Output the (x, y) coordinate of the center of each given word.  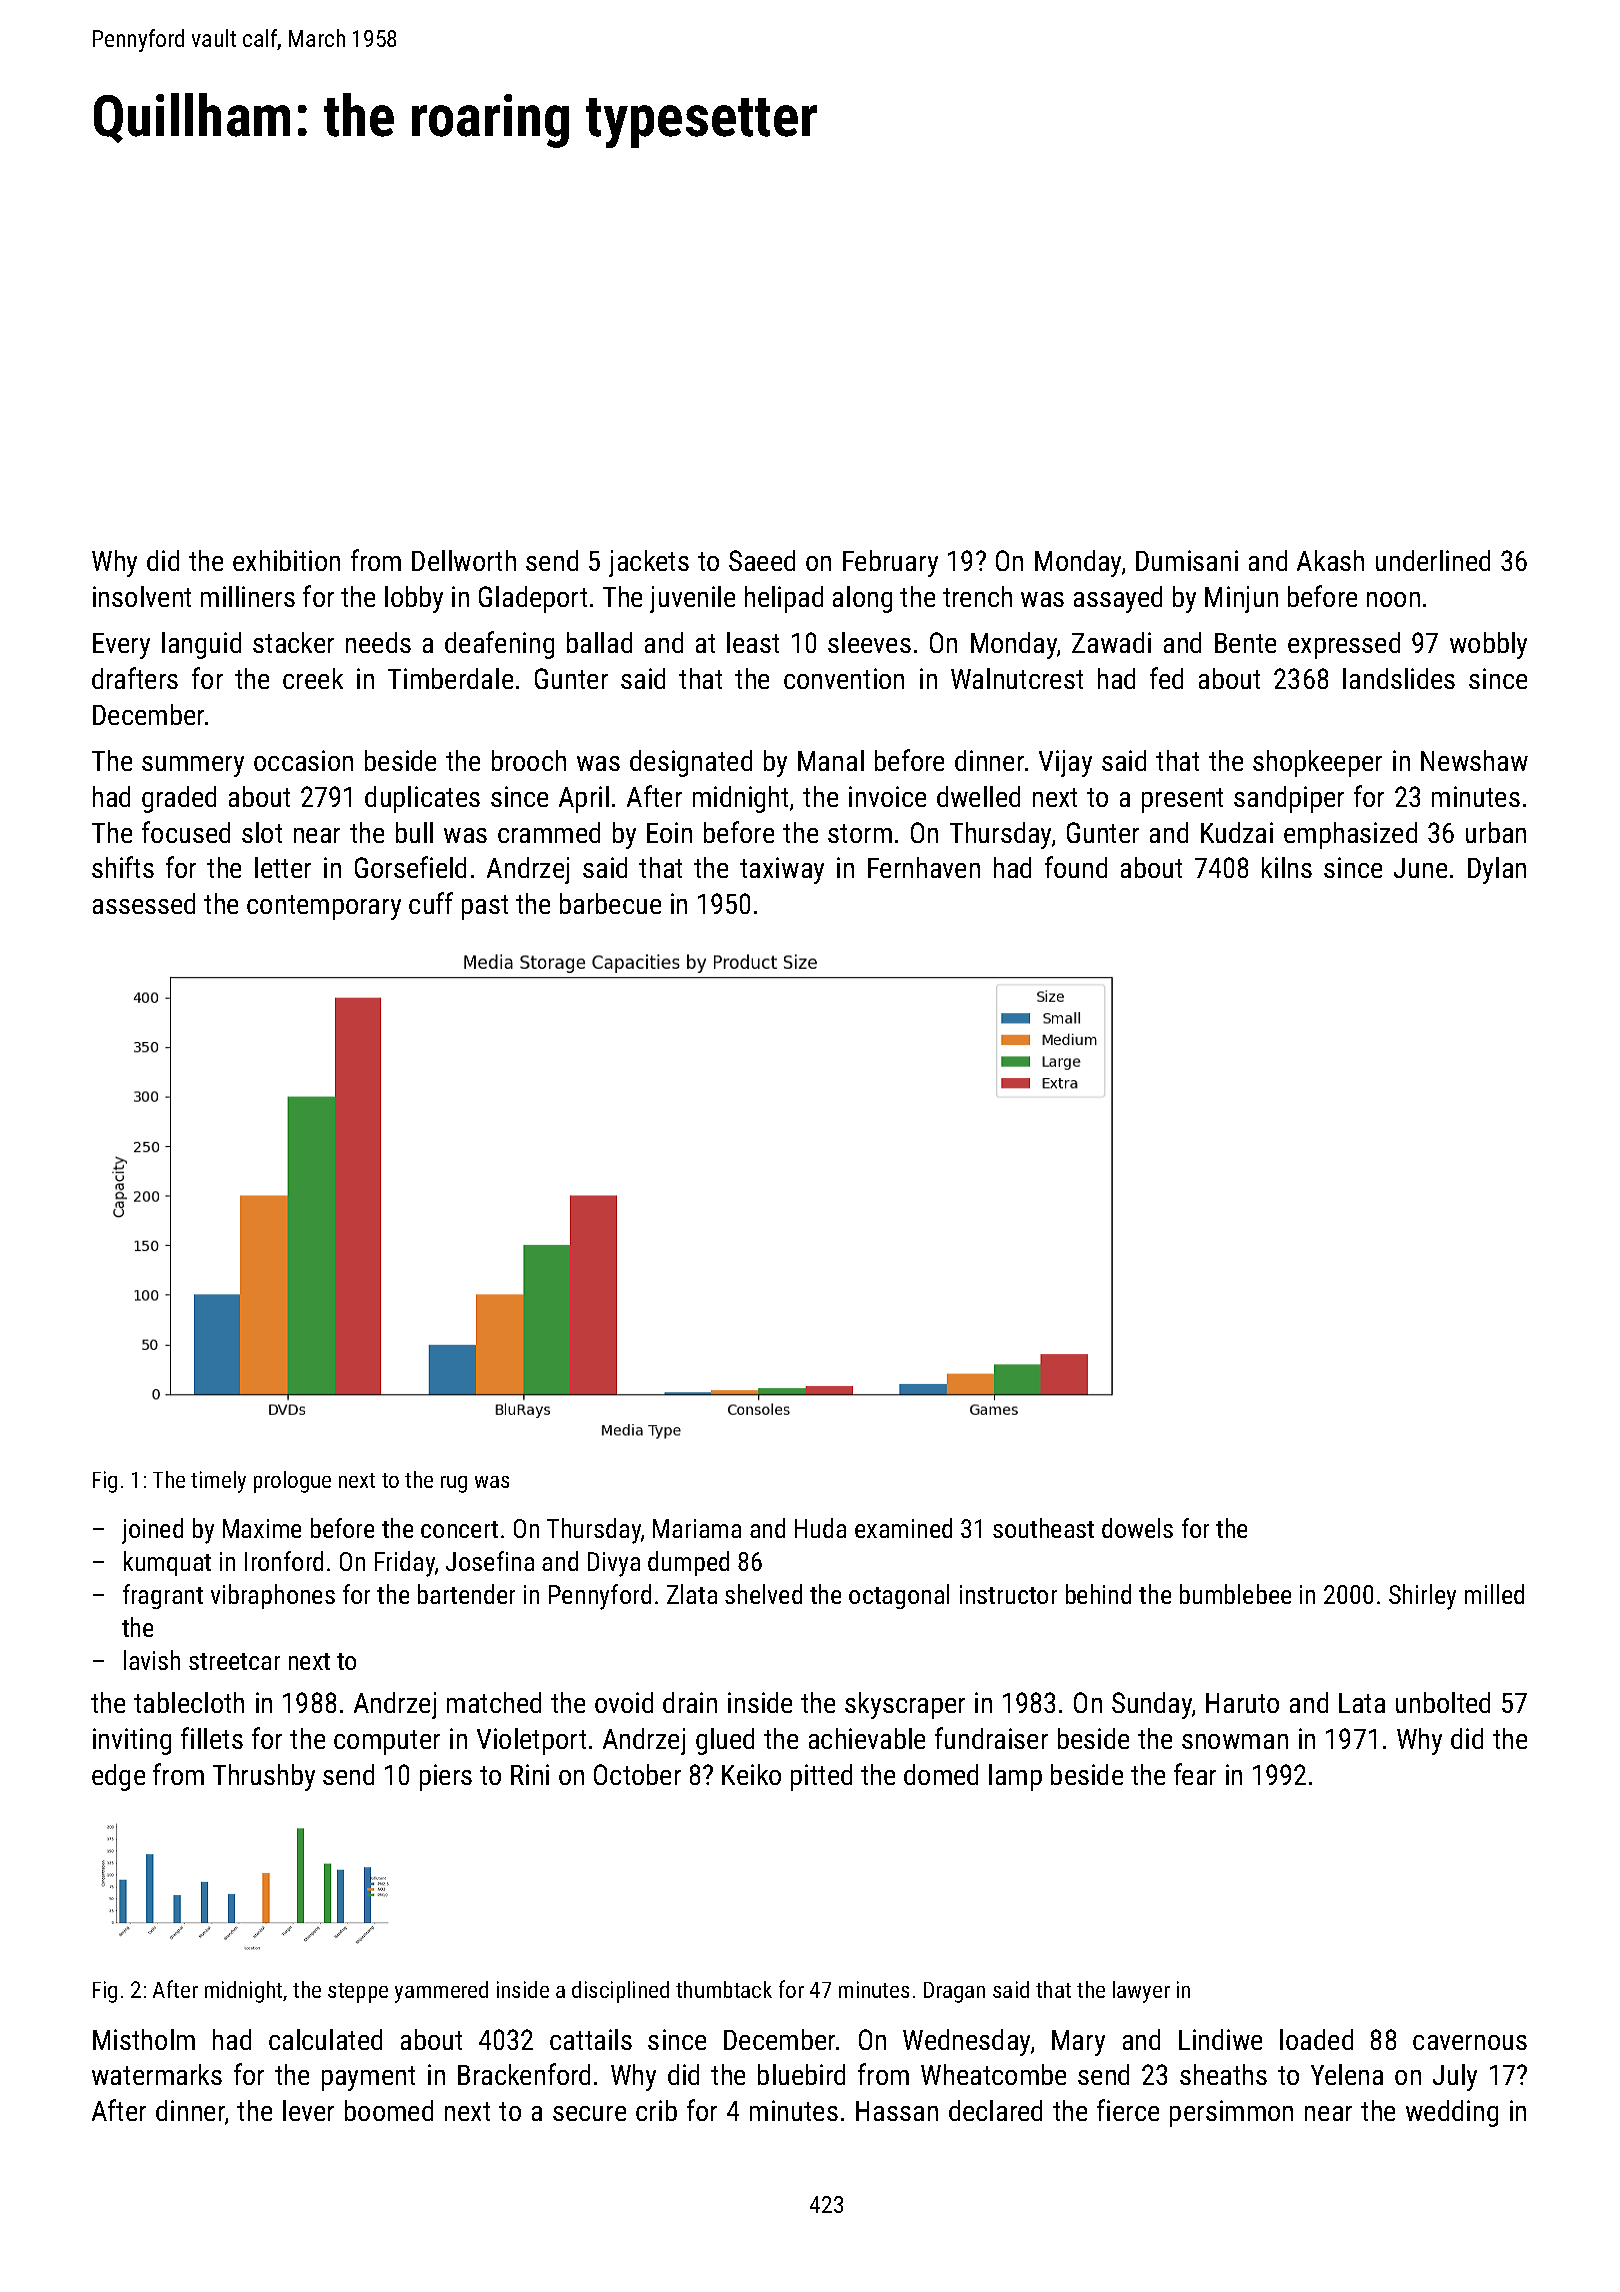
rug (454, 1484)
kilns (1287, 867)
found (1076, 867)
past (485, 907)
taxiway (782, 870)
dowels (1137, 1528)
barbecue (610, 903)
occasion (303, 760)
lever (308, 2110)
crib (656, 2110)
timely (218, 1482)
